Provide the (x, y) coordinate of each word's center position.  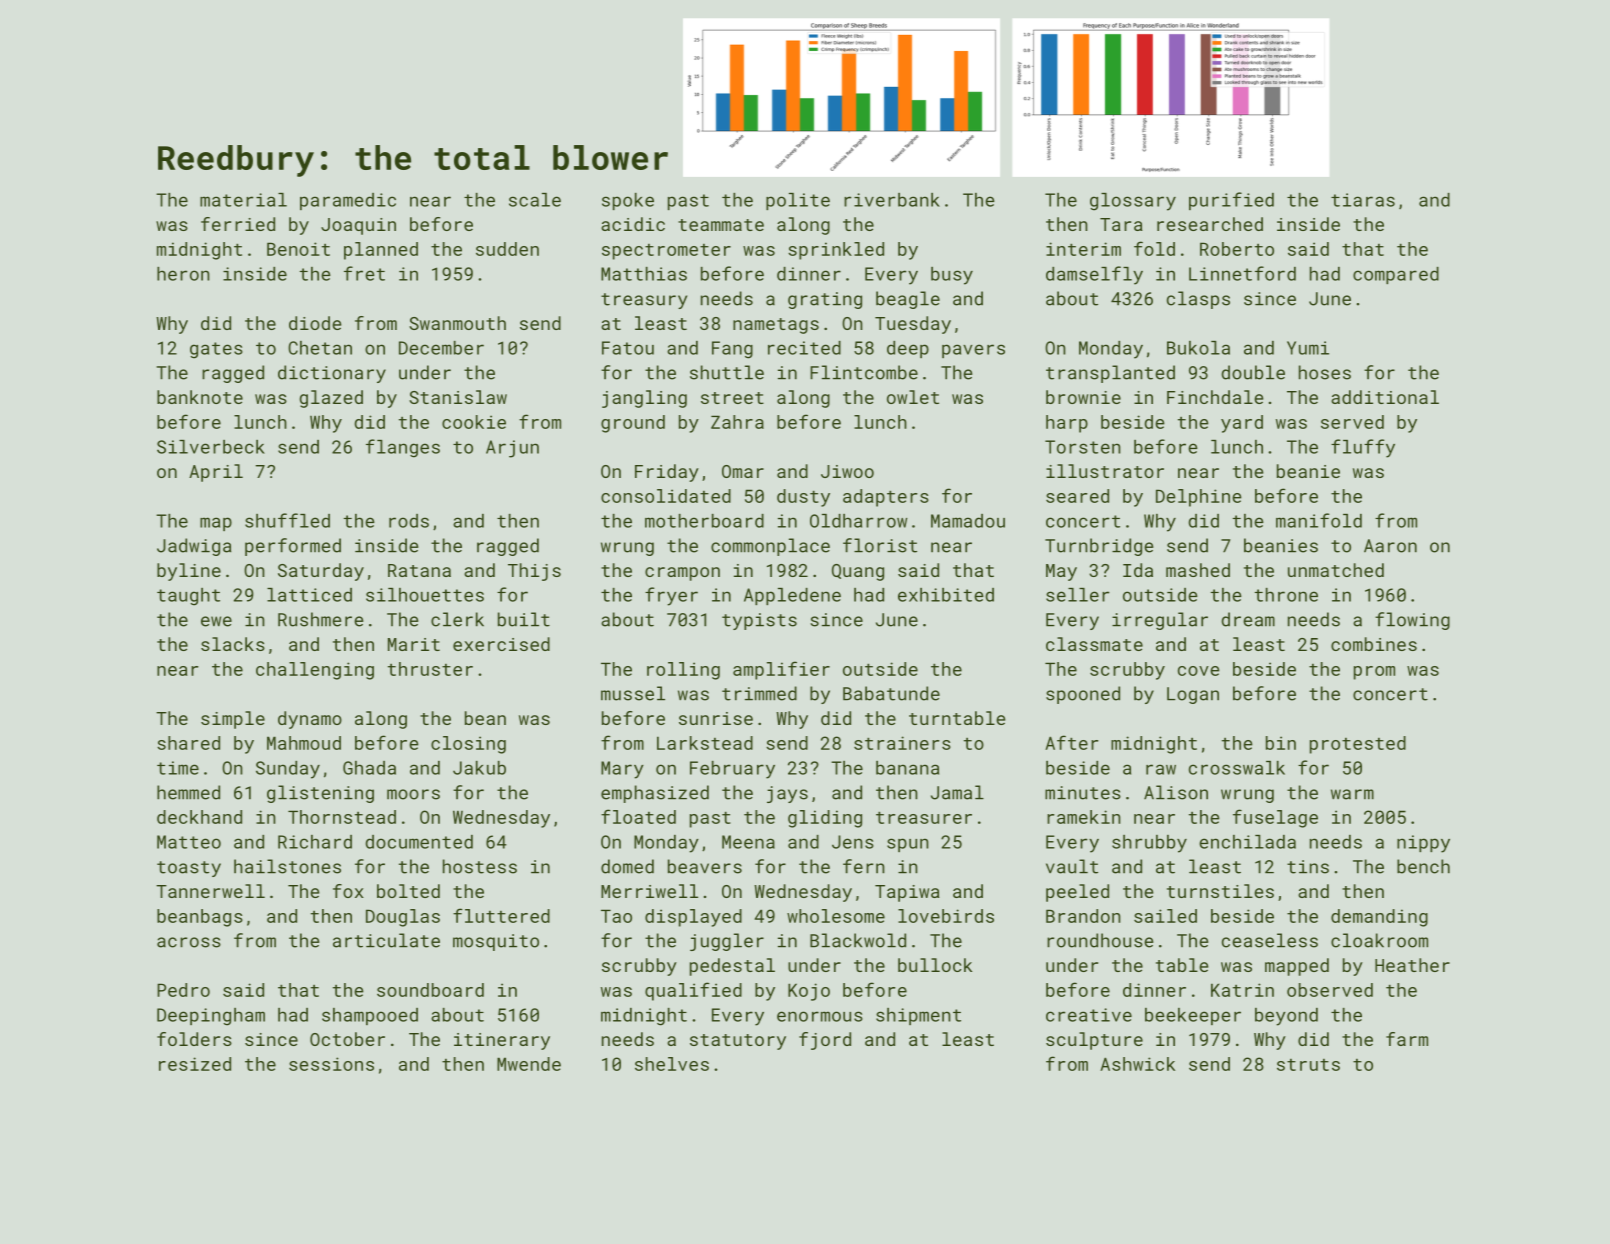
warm (1352, 794)
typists (759, 621)
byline (189, 572)
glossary (1133, 202)
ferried (238, 224)
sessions (331, 1064)
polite (798, 201)
